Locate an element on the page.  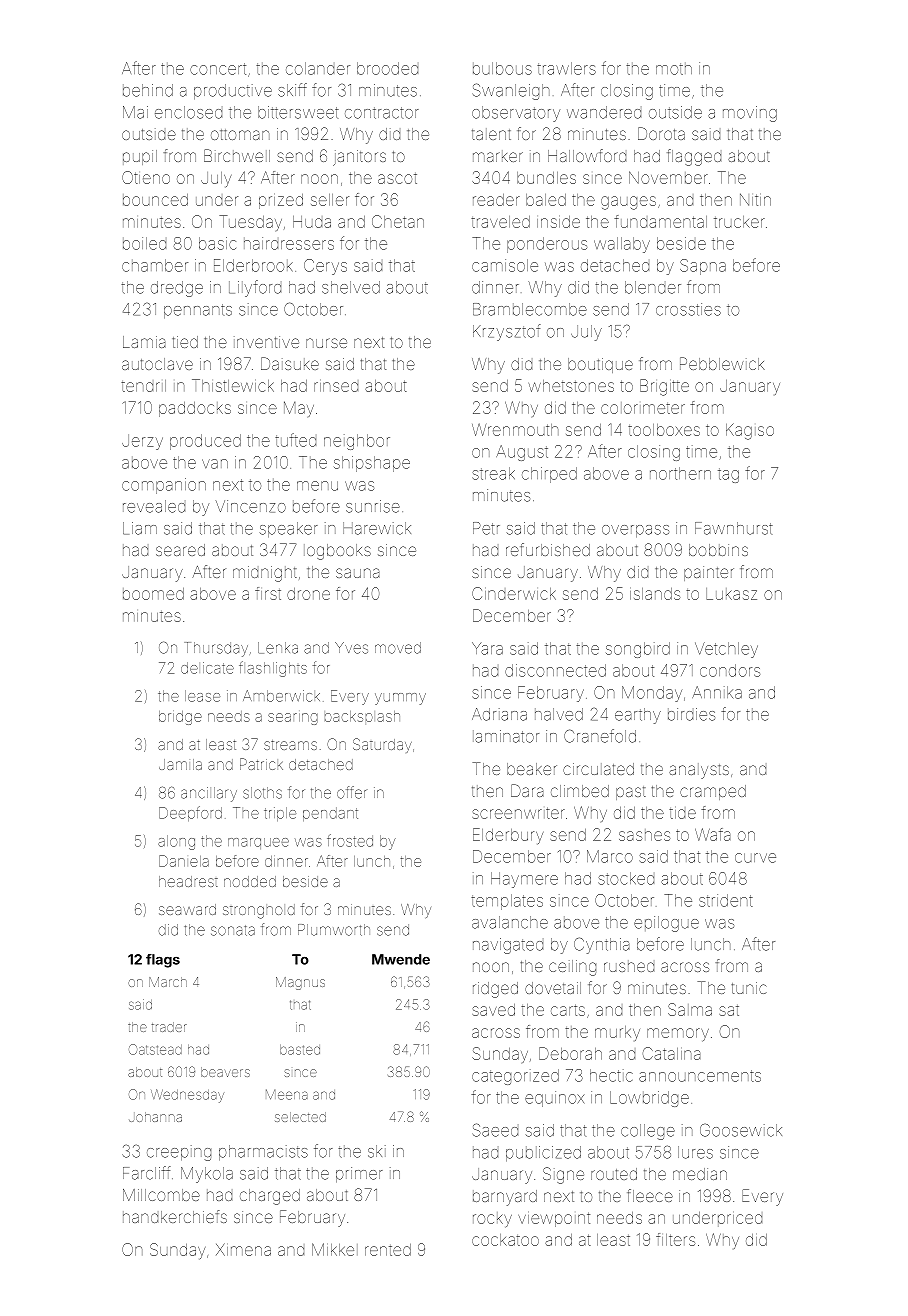
Nitin is located at coordinates (755, 199).
